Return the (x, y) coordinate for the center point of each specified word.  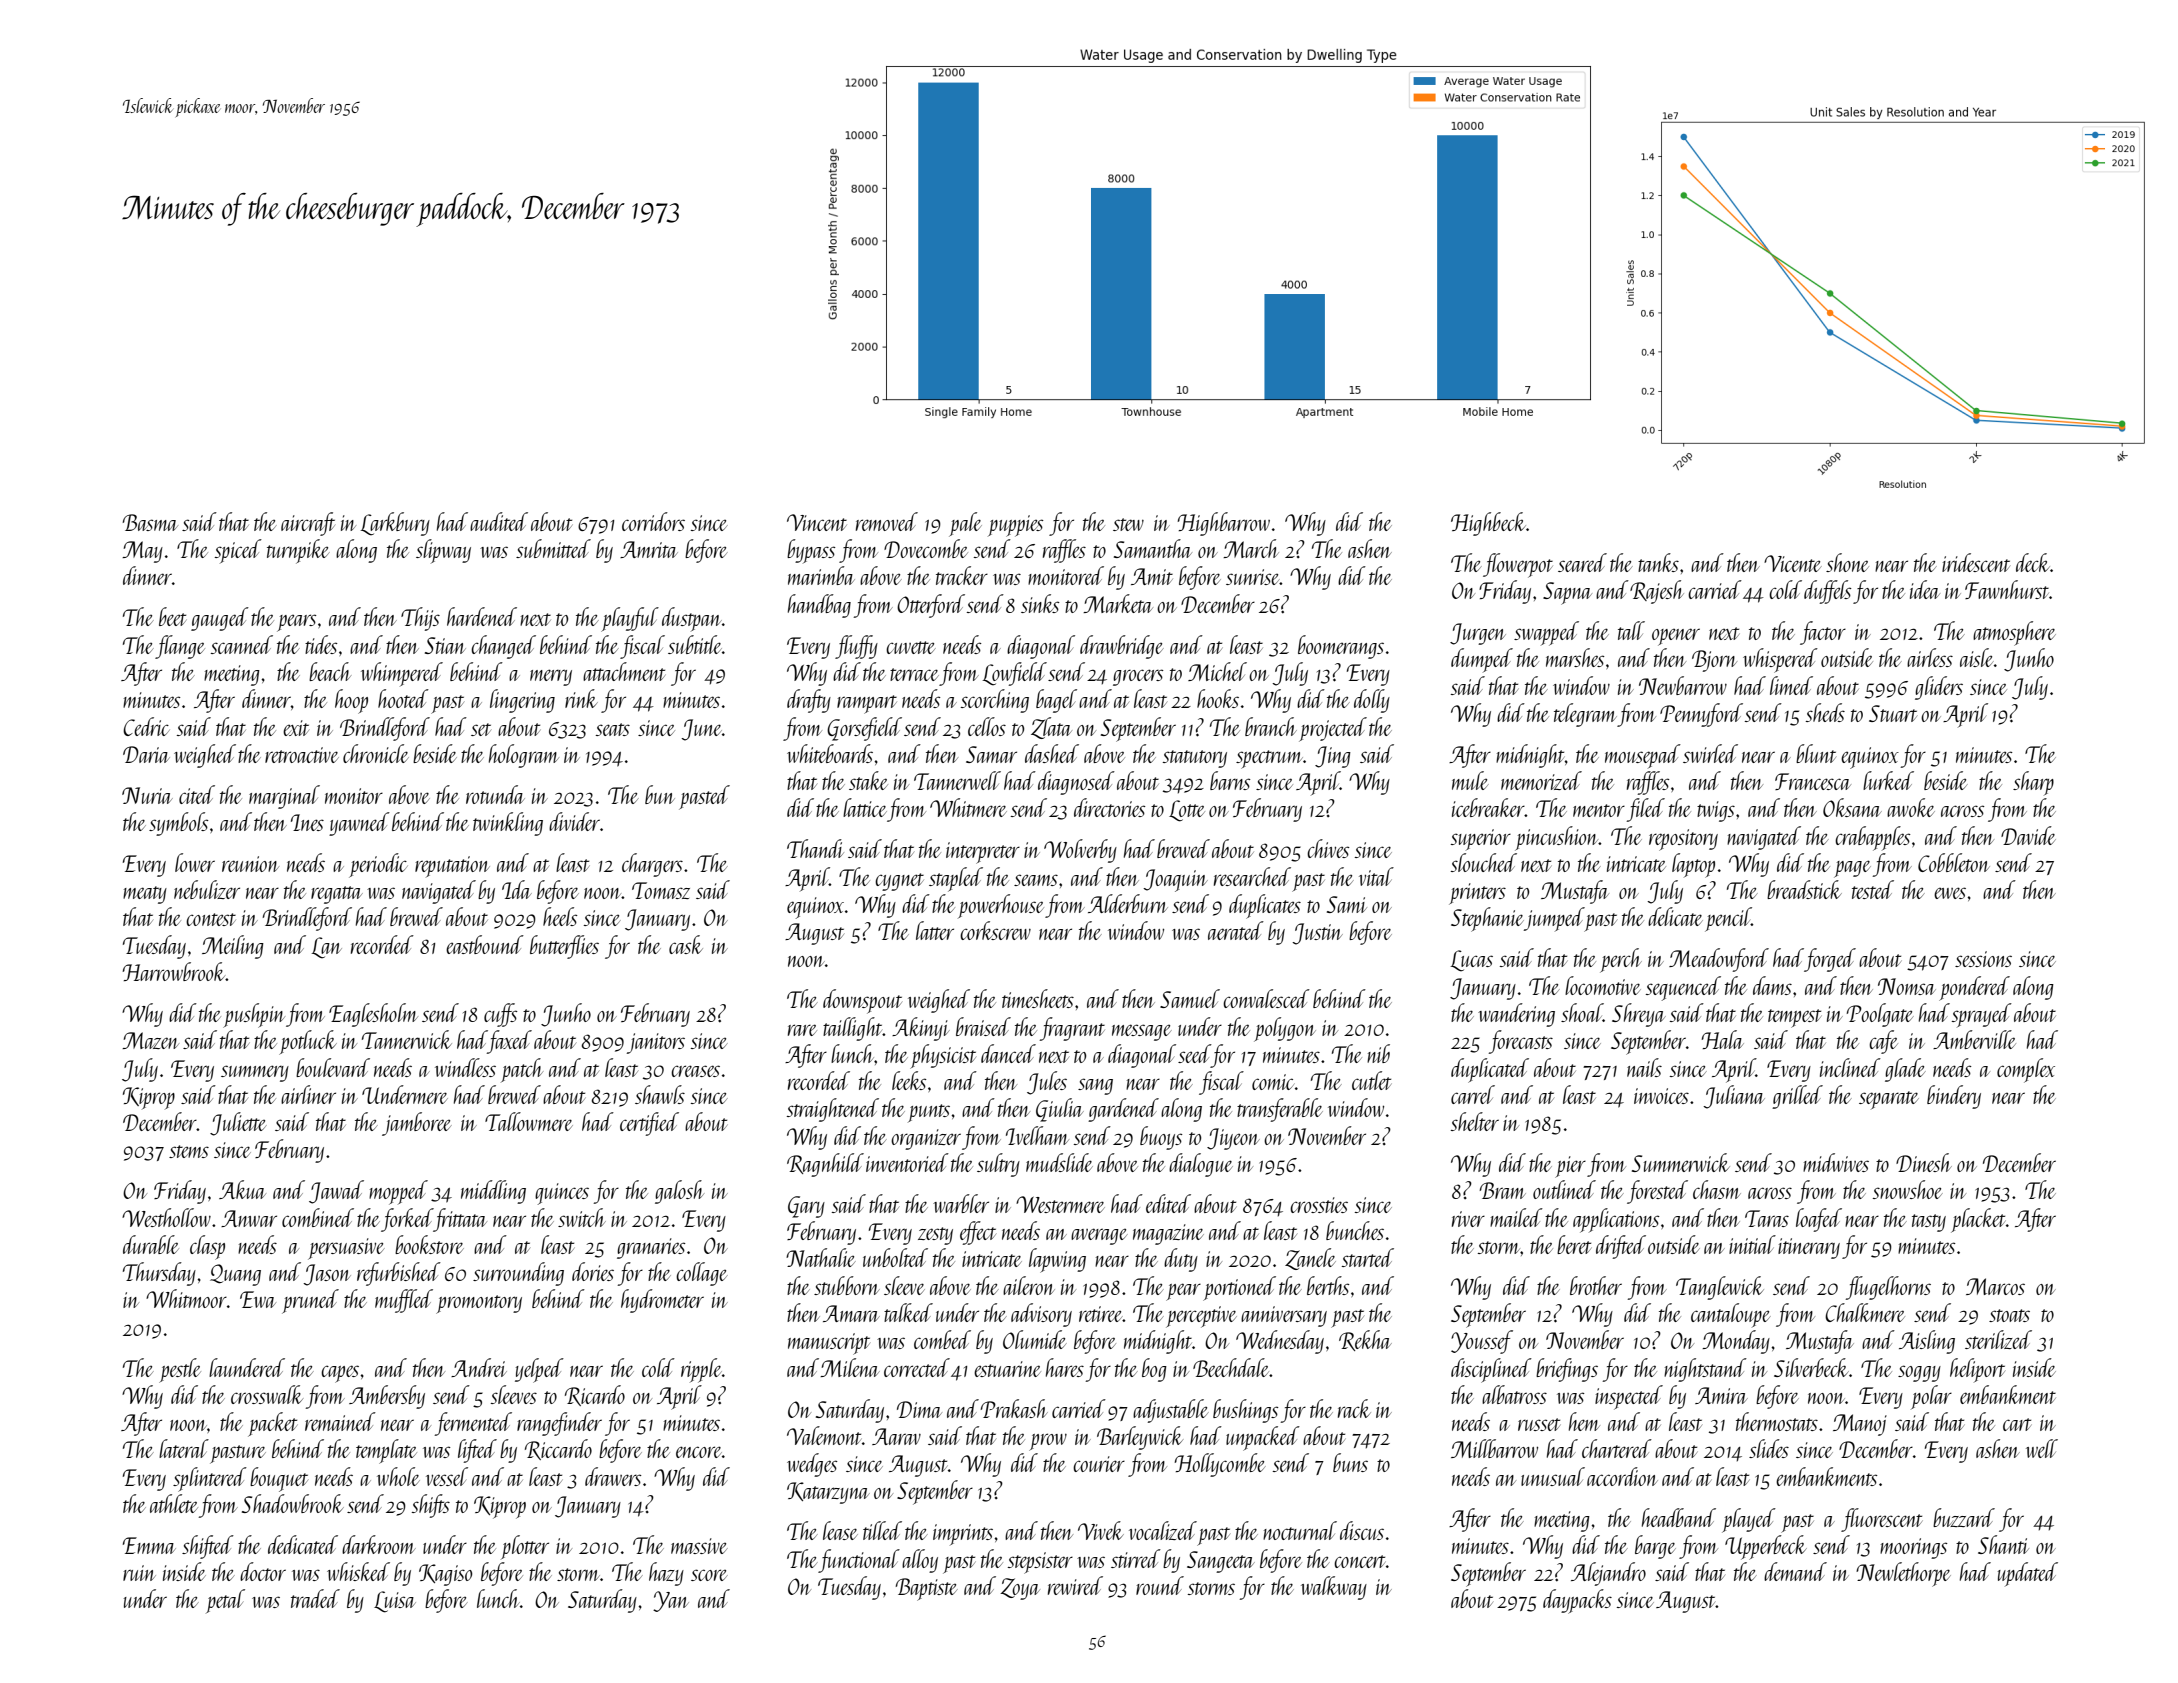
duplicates (1265, 906)
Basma (150, 522)
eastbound (485, 944)
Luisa (395, 1602)
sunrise (1253, 577)
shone (1847, 562)
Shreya (1639, 1015)
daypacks (1577, 1601)
